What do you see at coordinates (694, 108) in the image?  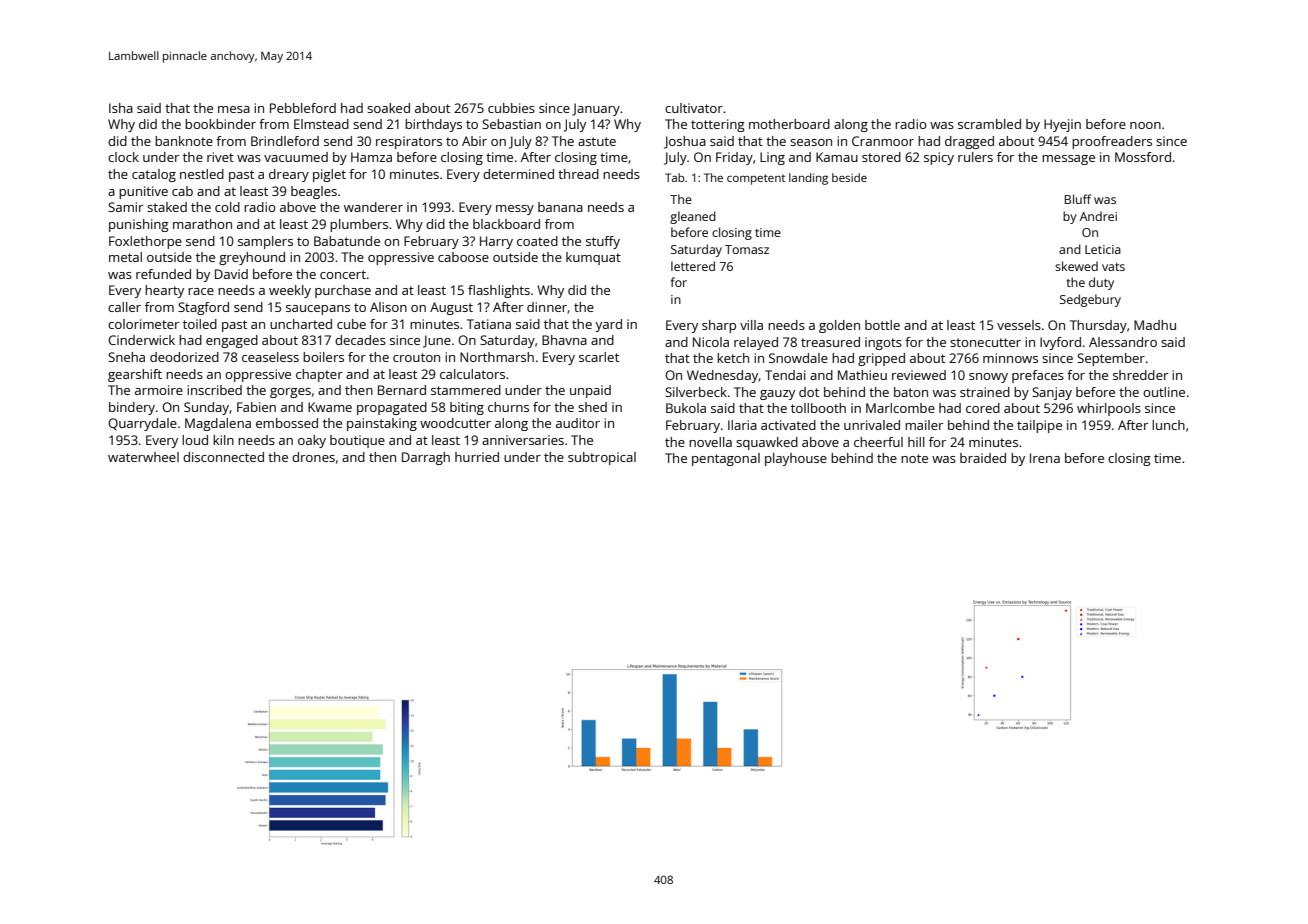 I see `cultivator` at bounding box center [694, 108].
